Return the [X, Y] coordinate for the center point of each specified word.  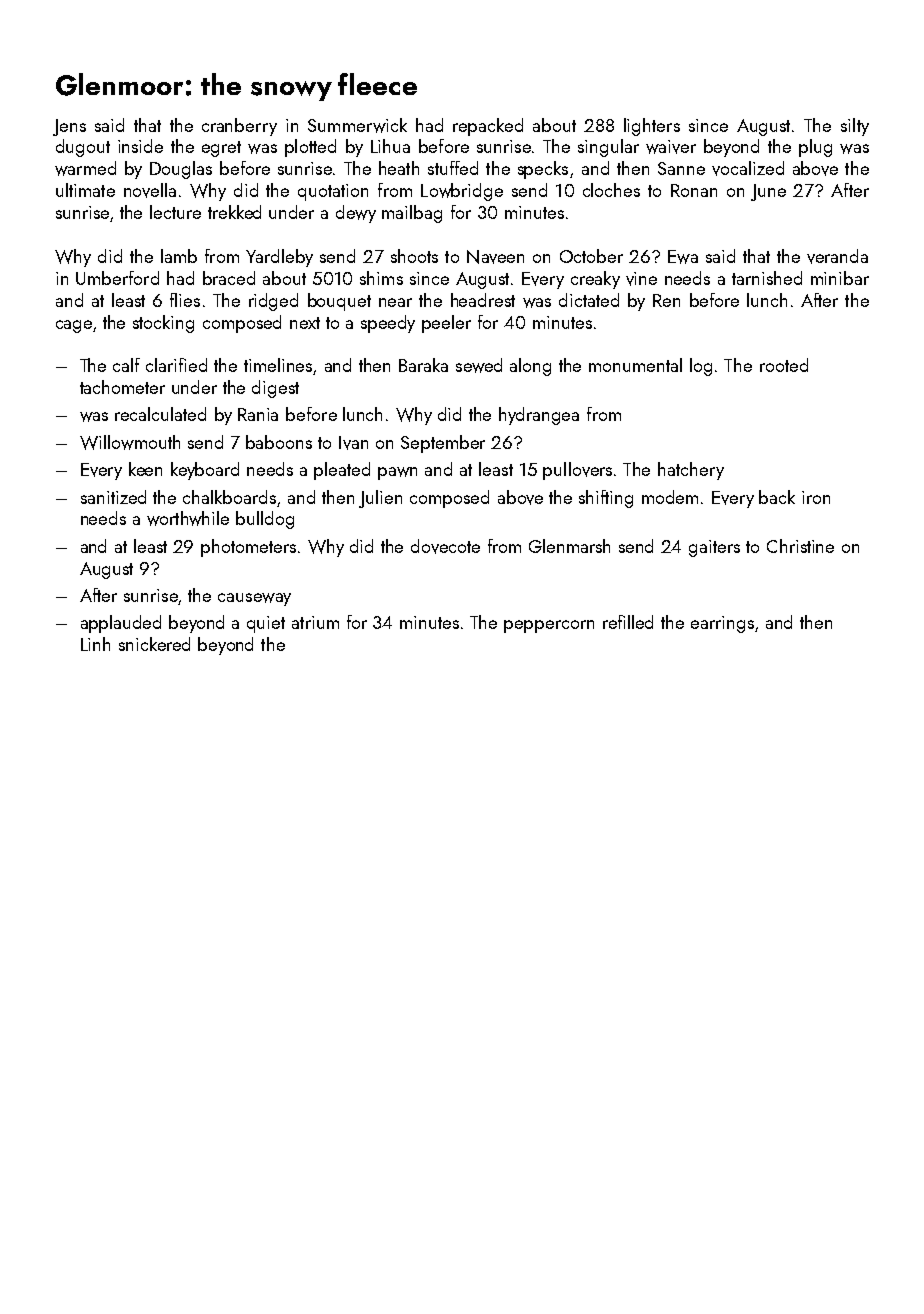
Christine [800, 546]
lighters [652, 127]
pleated [342, 471]
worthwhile [188, 518]
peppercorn [549, 626]
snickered [154, 644]
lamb [179, 256]
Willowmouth [130, 442]
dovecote [445, 546]
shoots [414, 256]
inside [140, 146]
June [768, 192]
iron [816, 497]
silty [855, 127]
